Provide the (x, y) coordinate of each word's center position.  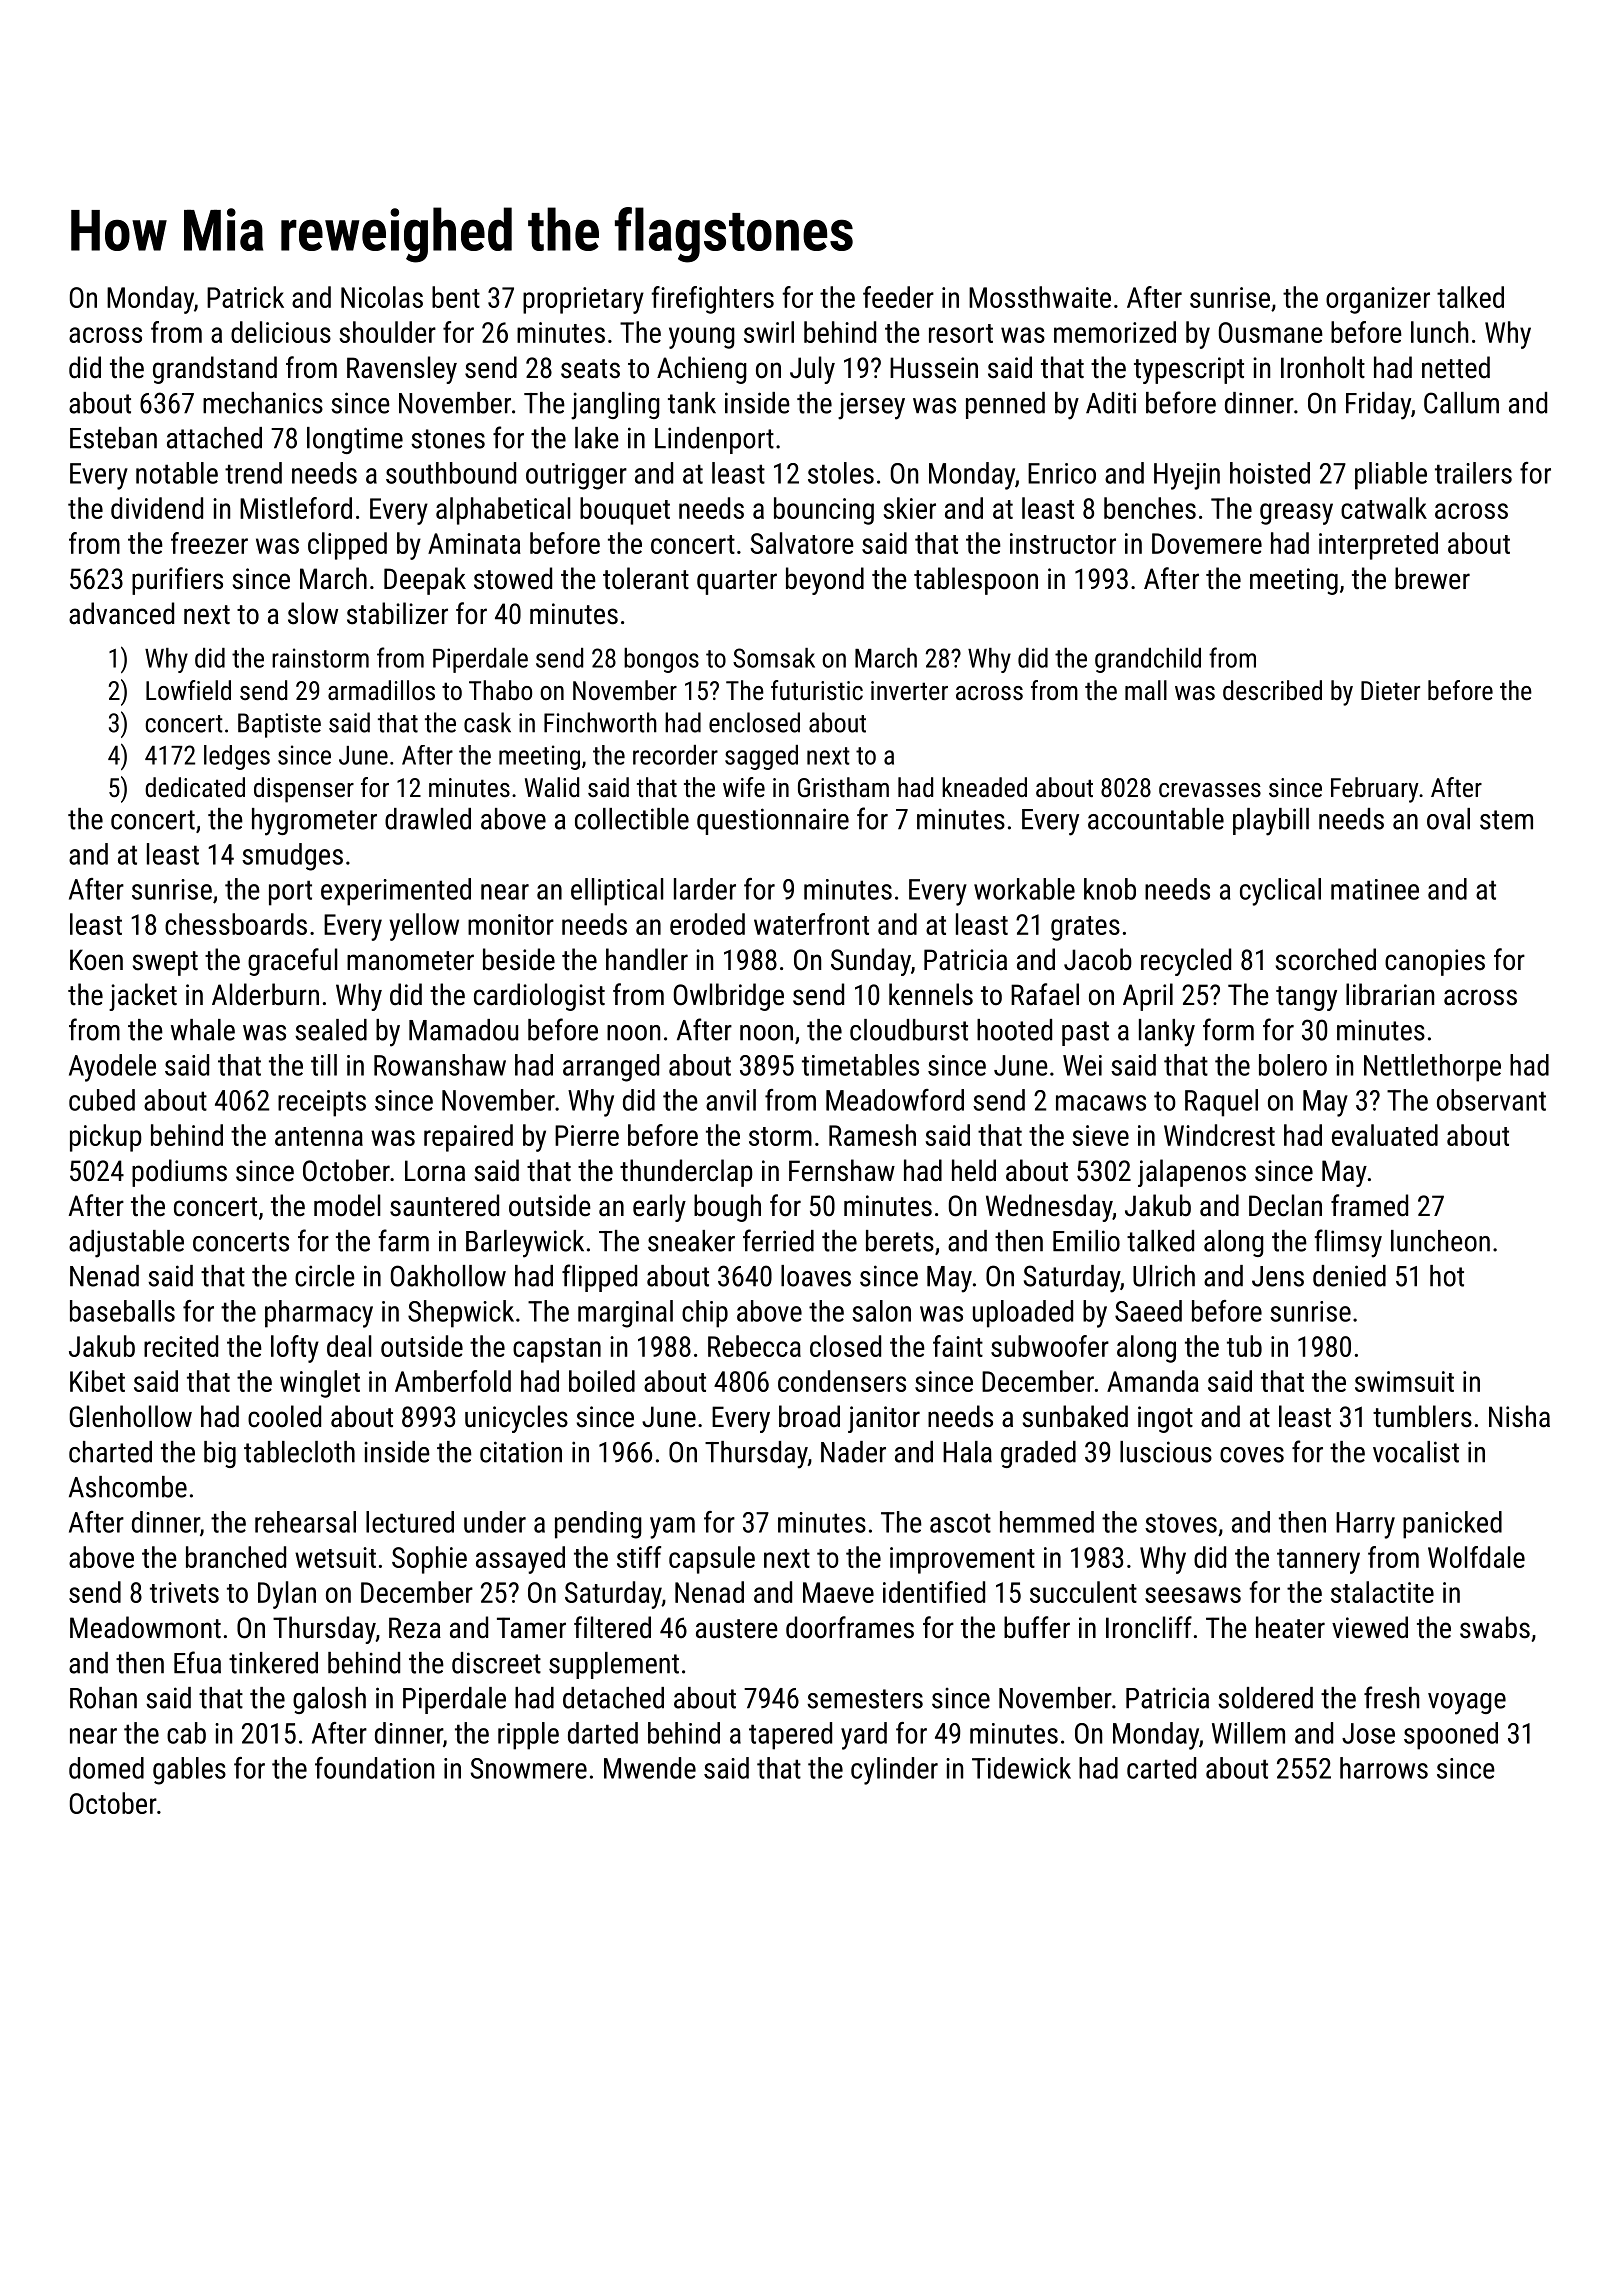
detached (613, 1698)
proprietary (583, 300)
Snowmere (528, 1768)
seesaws (1193, 1595)
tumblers (1422, 1416)
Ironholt (1323, 367)
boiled (602, 1381)
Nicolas (382, 297)
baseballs (122, 1311)
